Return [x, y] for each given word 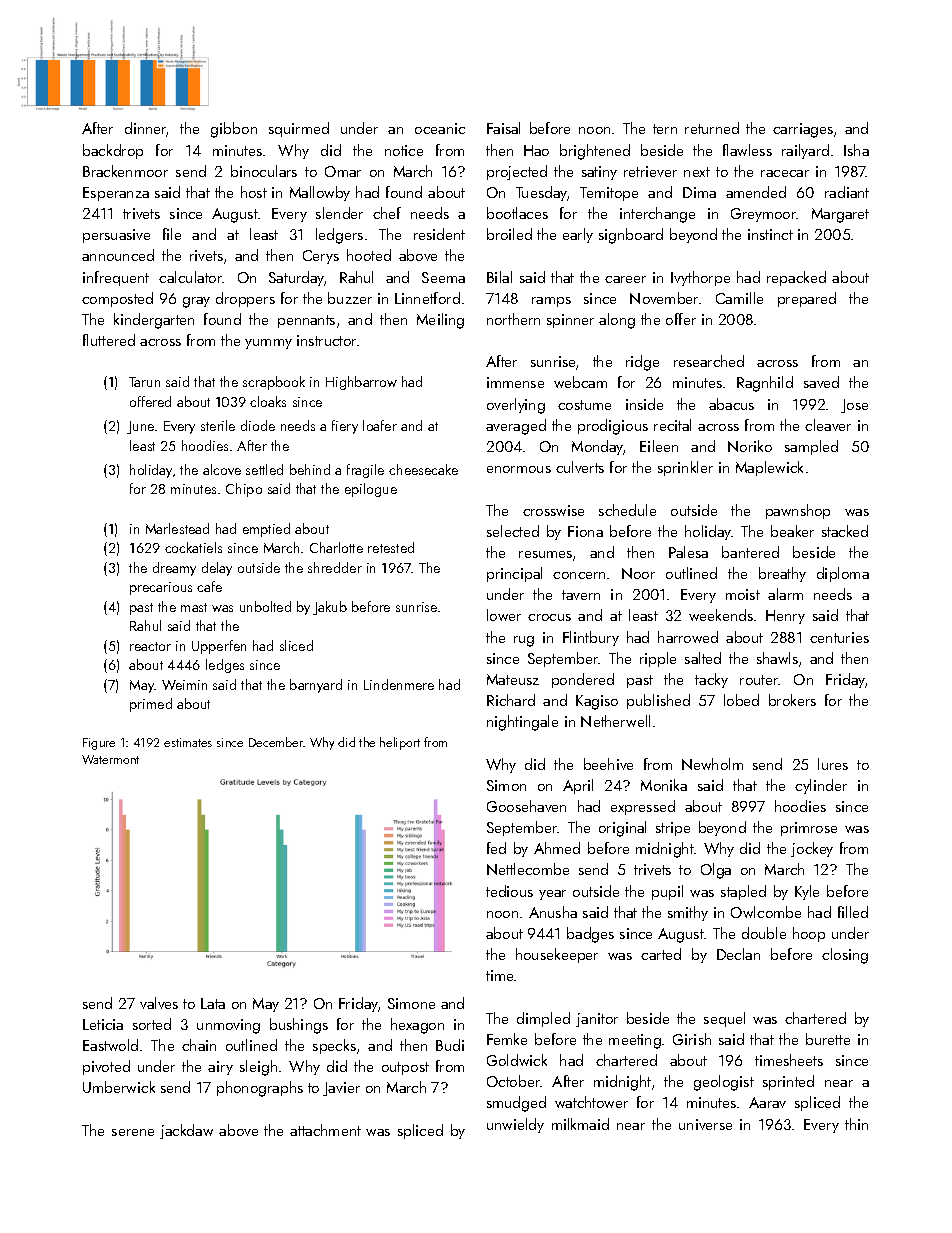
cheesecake [423, 469]
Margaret [840, 215]
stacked [845, 531]
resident [439, 234]
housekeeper [557, 955]
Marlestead [177, 528]
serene [133, 1132]
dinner [146, 129]
